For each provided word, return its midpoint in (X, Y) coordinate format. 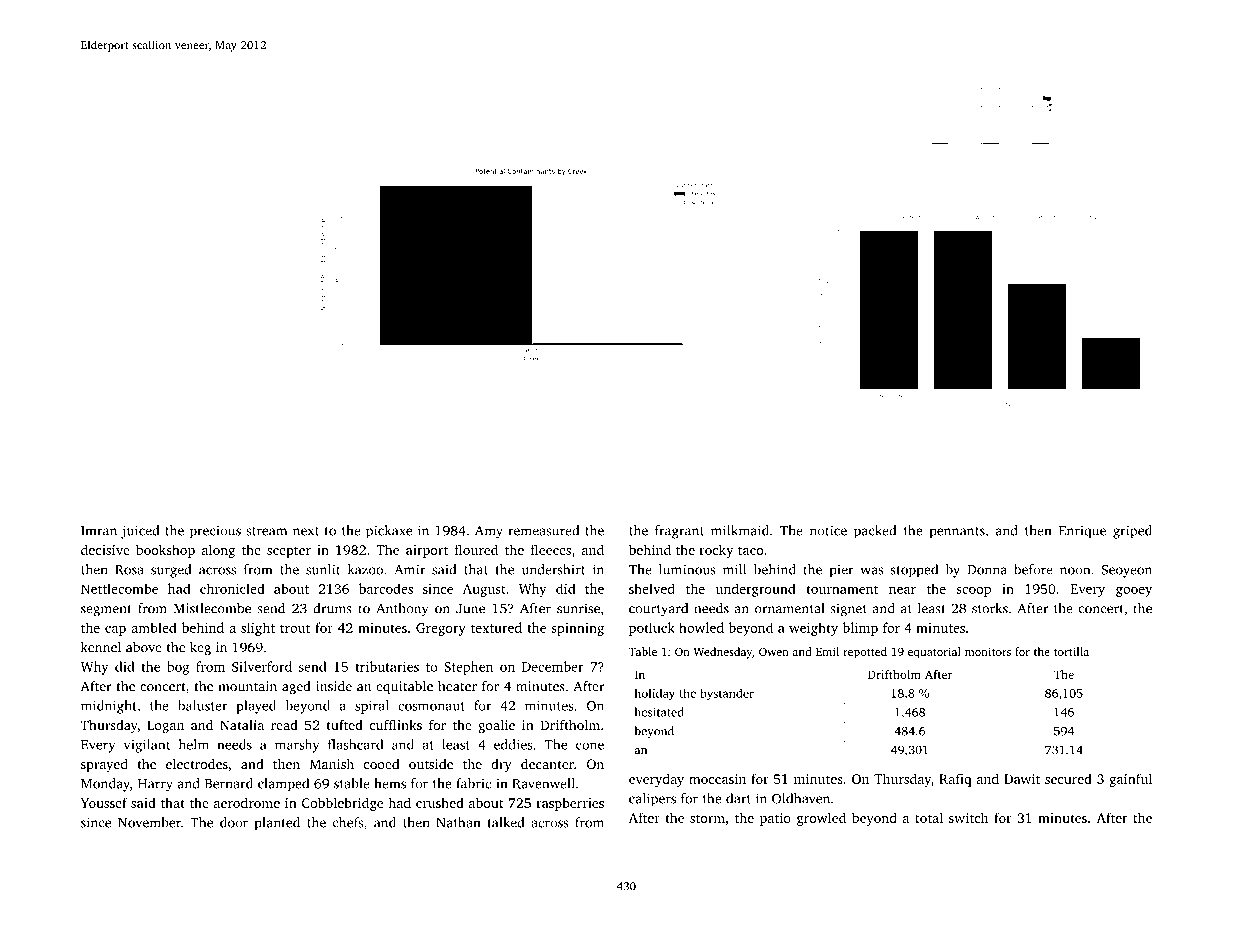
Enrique (1082, 532)
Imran (99, 531)
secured (1068, 778)
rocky (716, 551)
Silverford (262, 666)
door (234, 822)
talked (506, 822)
